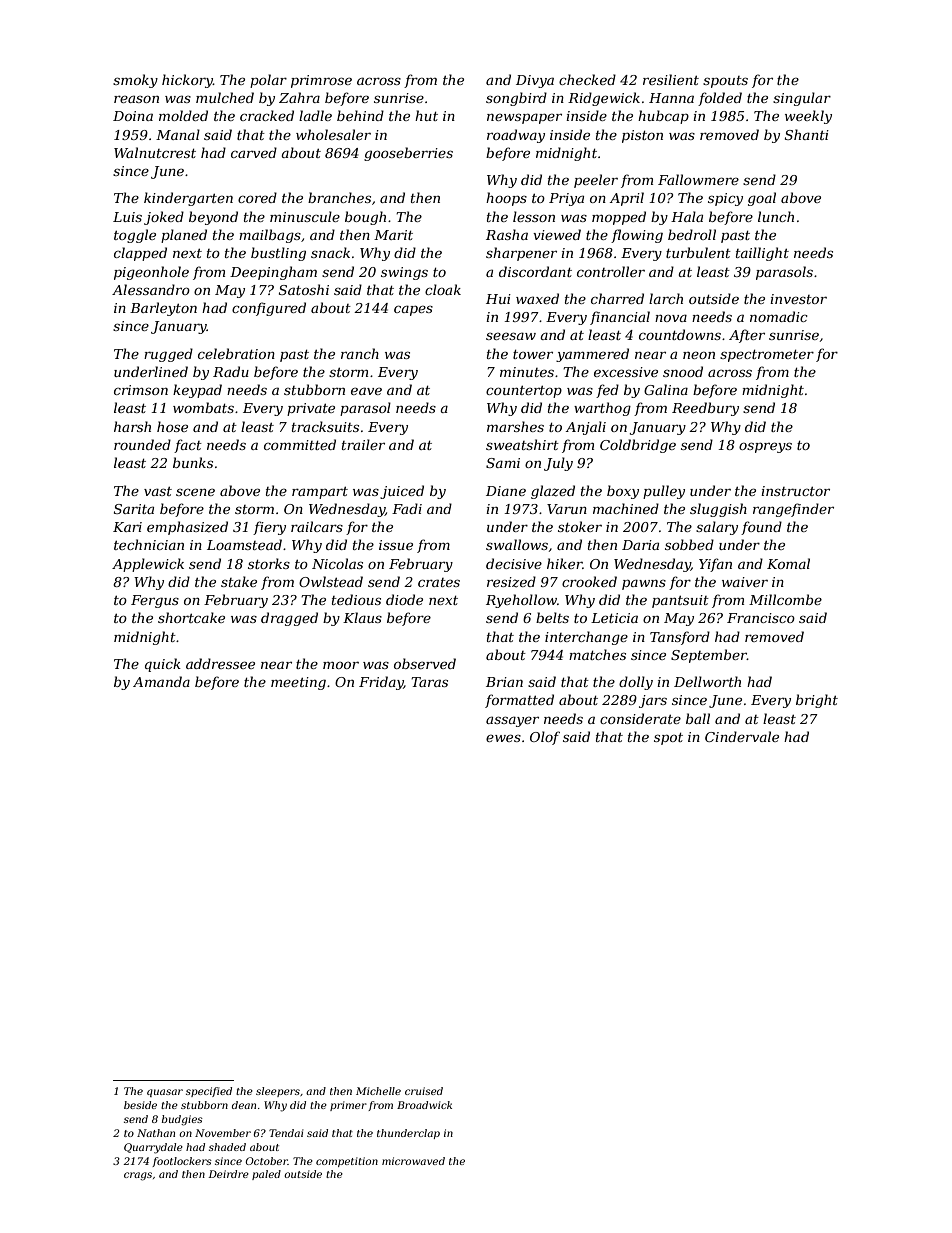 Image resolution: width=952 pixels, height=1233 pixels. I want to click on instructor, so click(795, 491).
